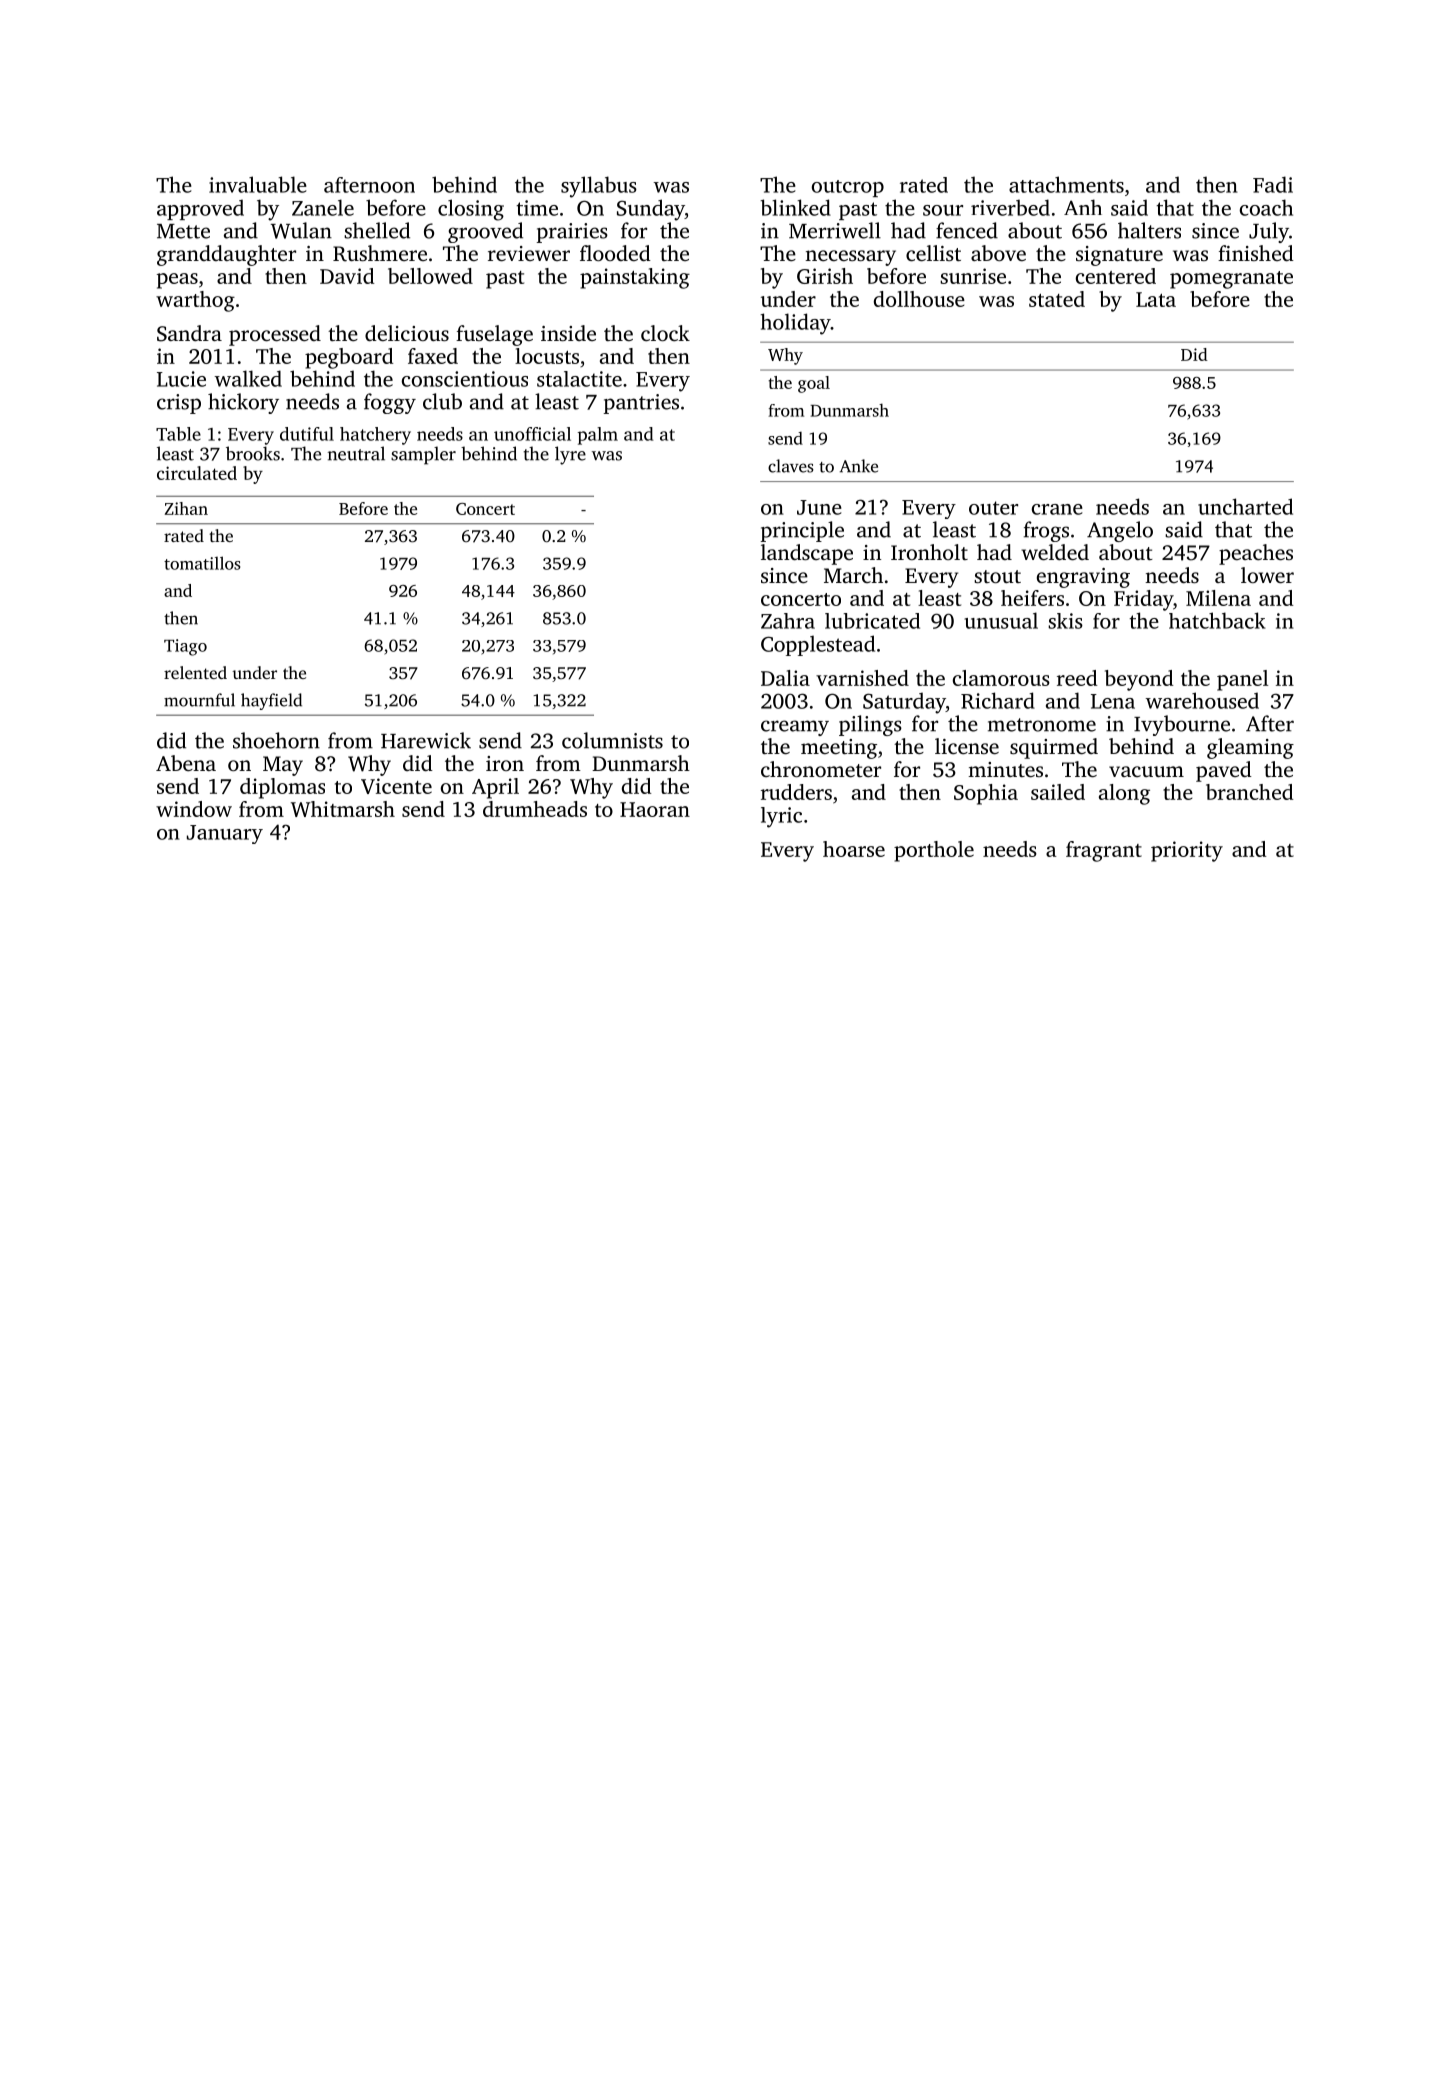  I want to click on coach, so click(1266, 207).
